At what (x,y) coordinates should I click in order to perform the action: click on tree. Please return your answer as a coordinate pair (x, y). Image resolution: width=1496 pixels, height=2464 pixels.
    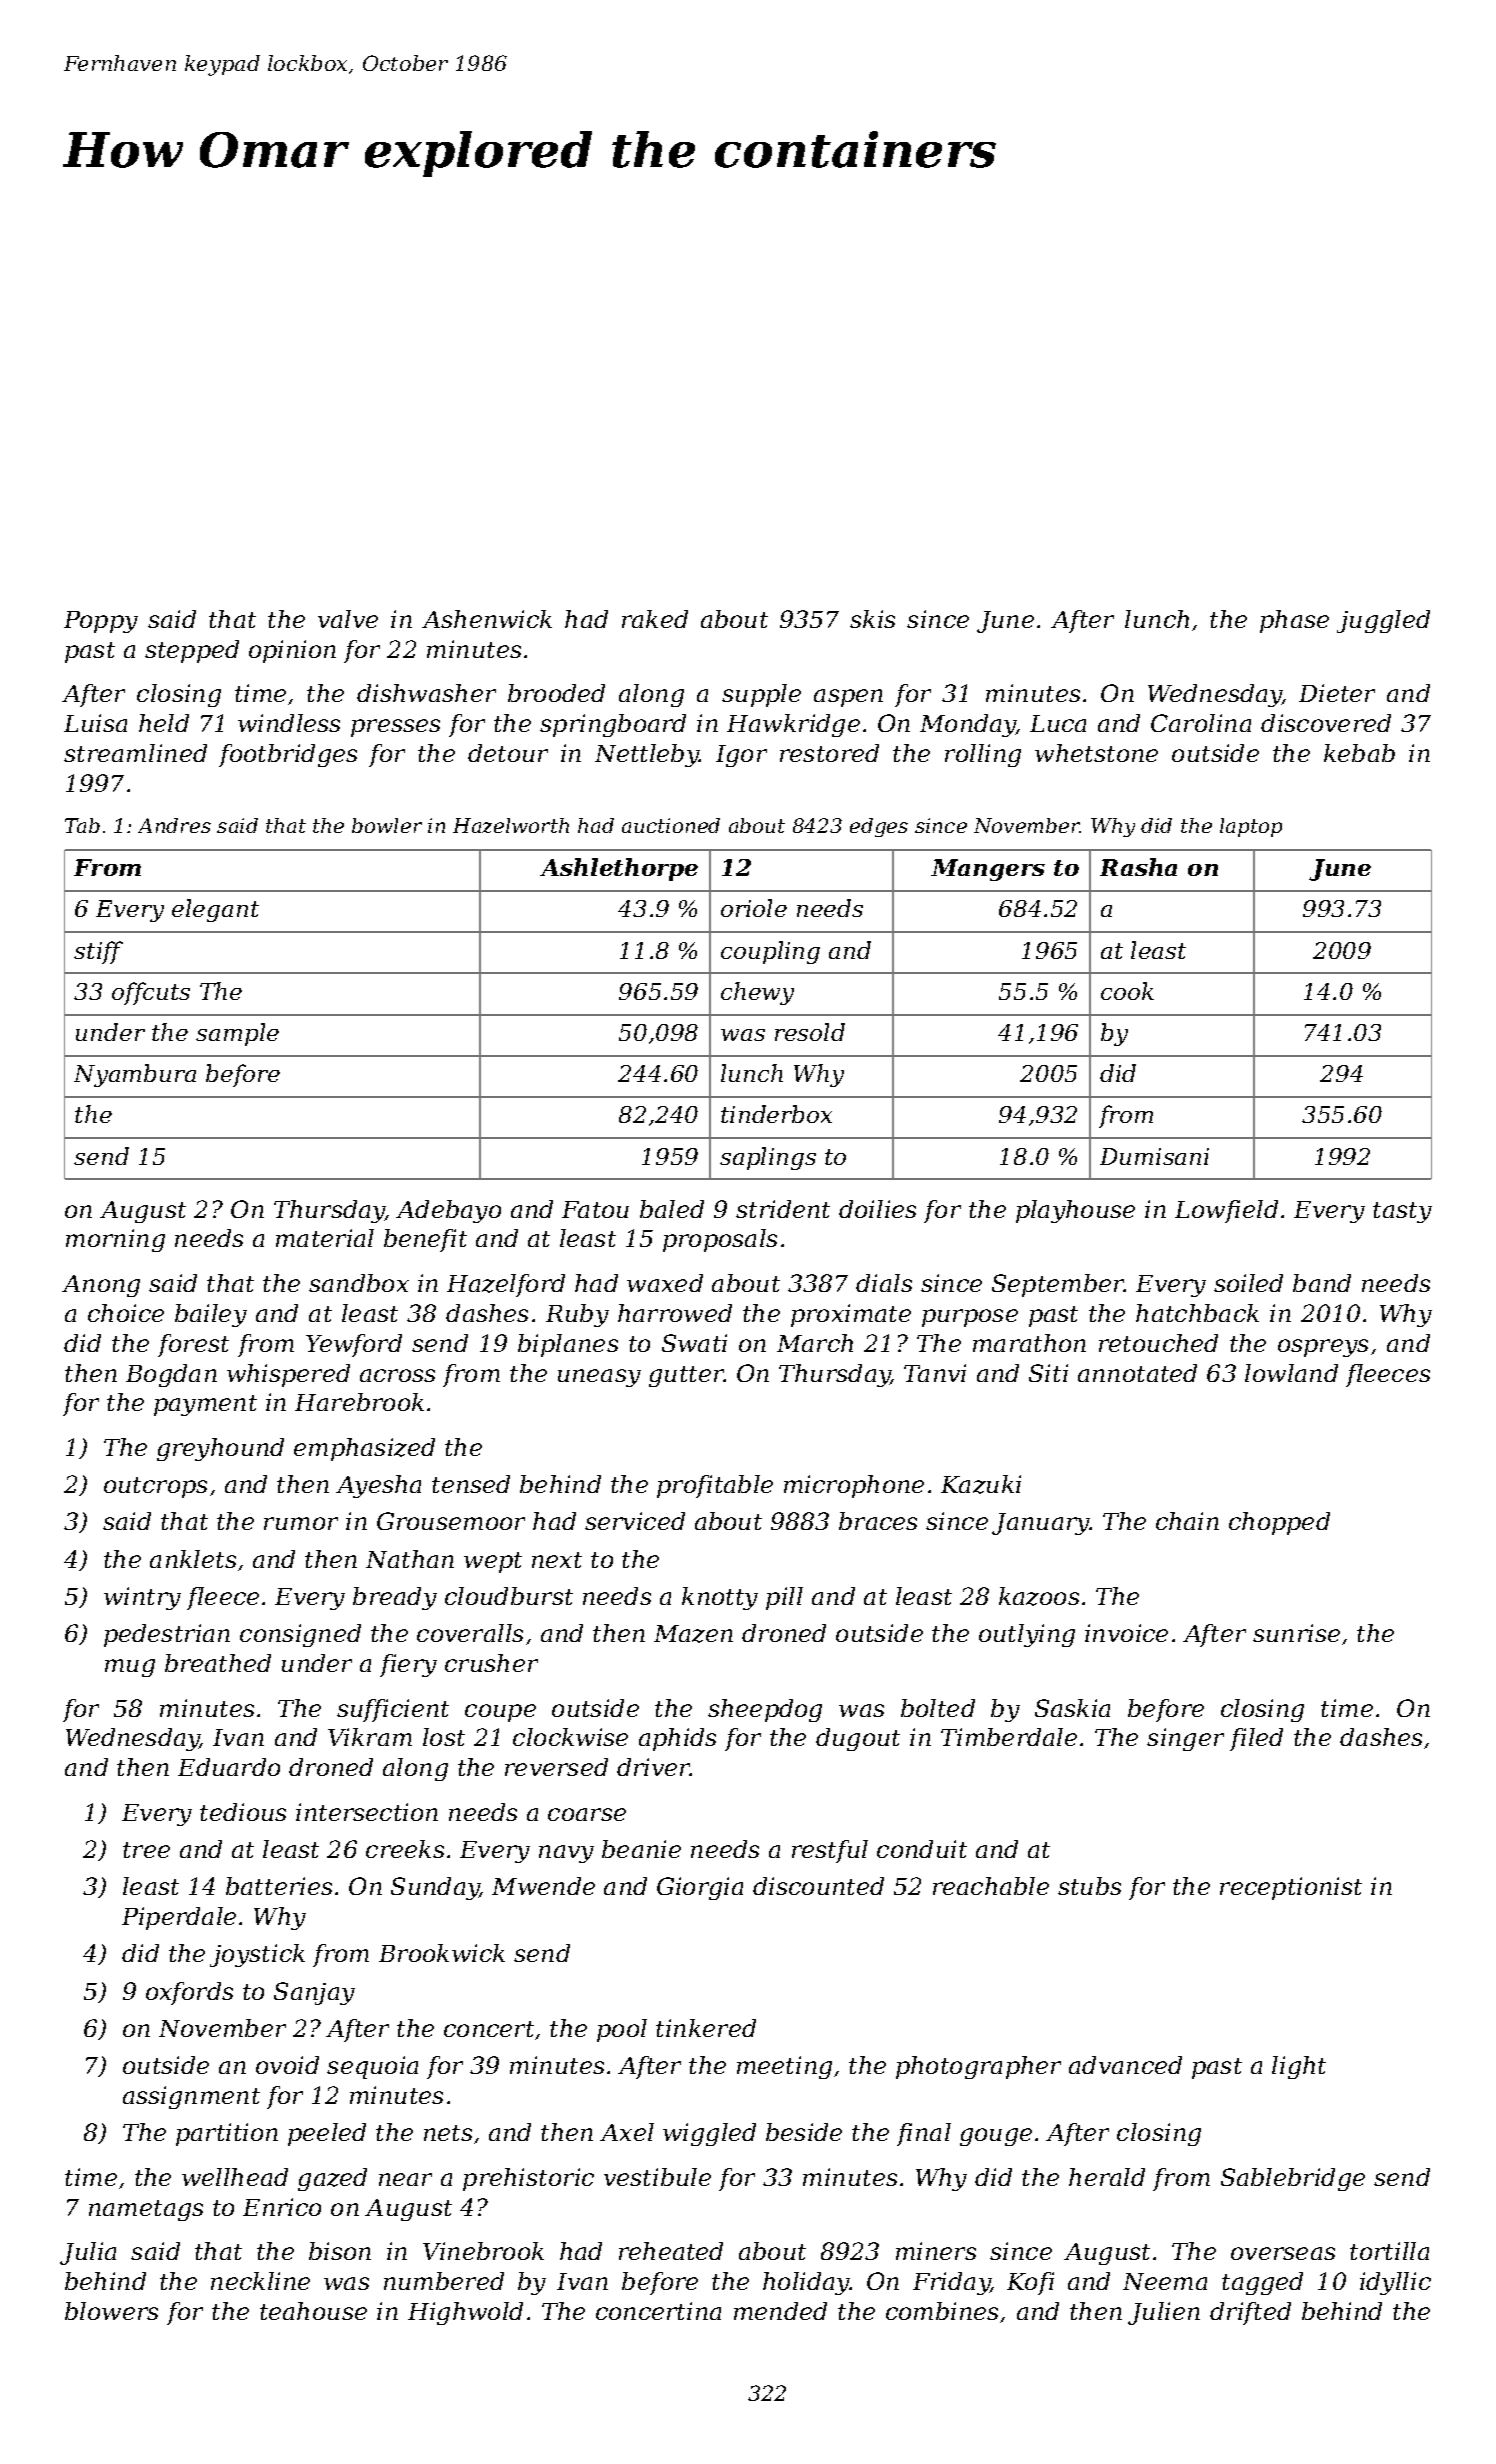
    Looking at the image, I should click on (146, 1850).
